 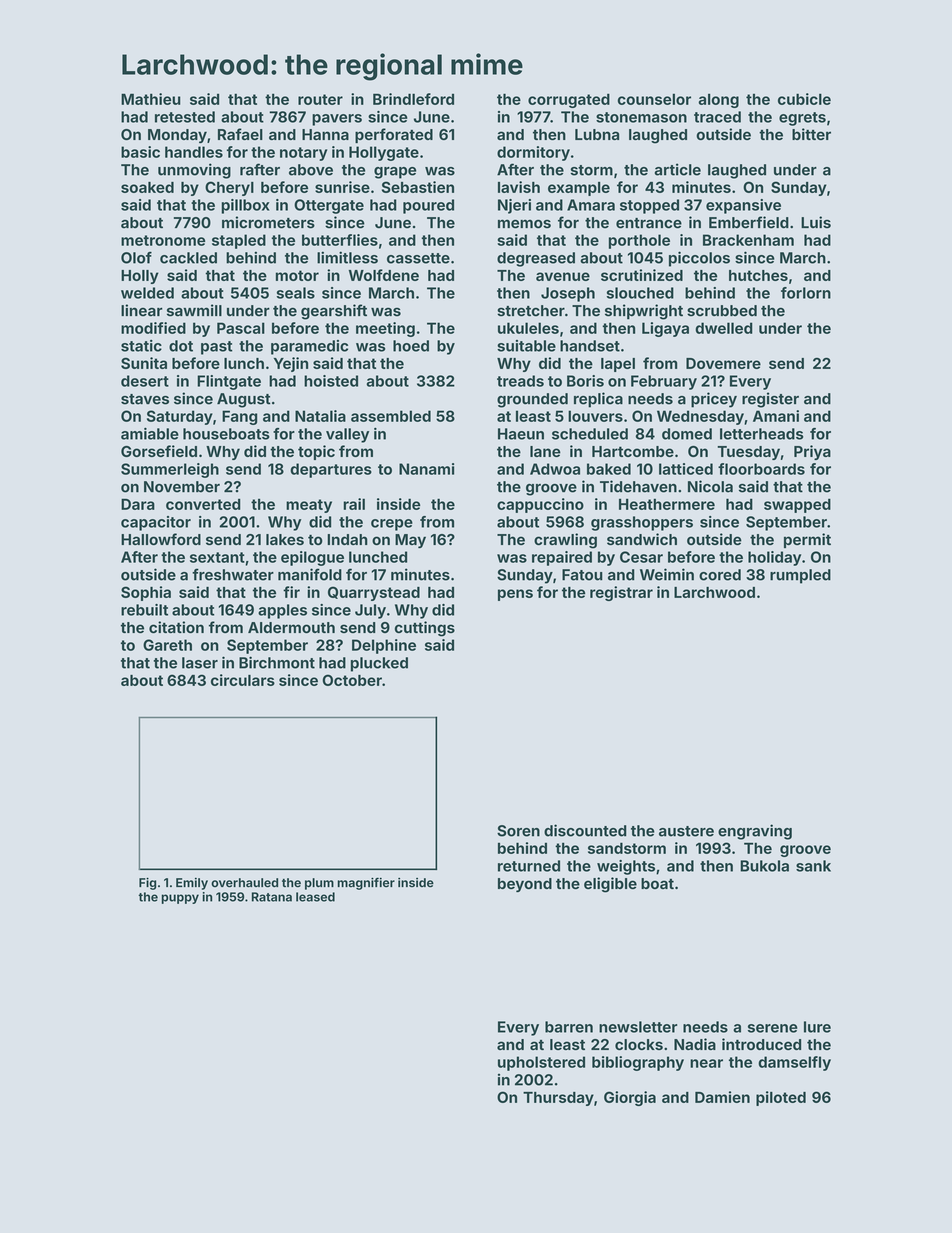 I want to click on topic, so click(x=316, y=452).
